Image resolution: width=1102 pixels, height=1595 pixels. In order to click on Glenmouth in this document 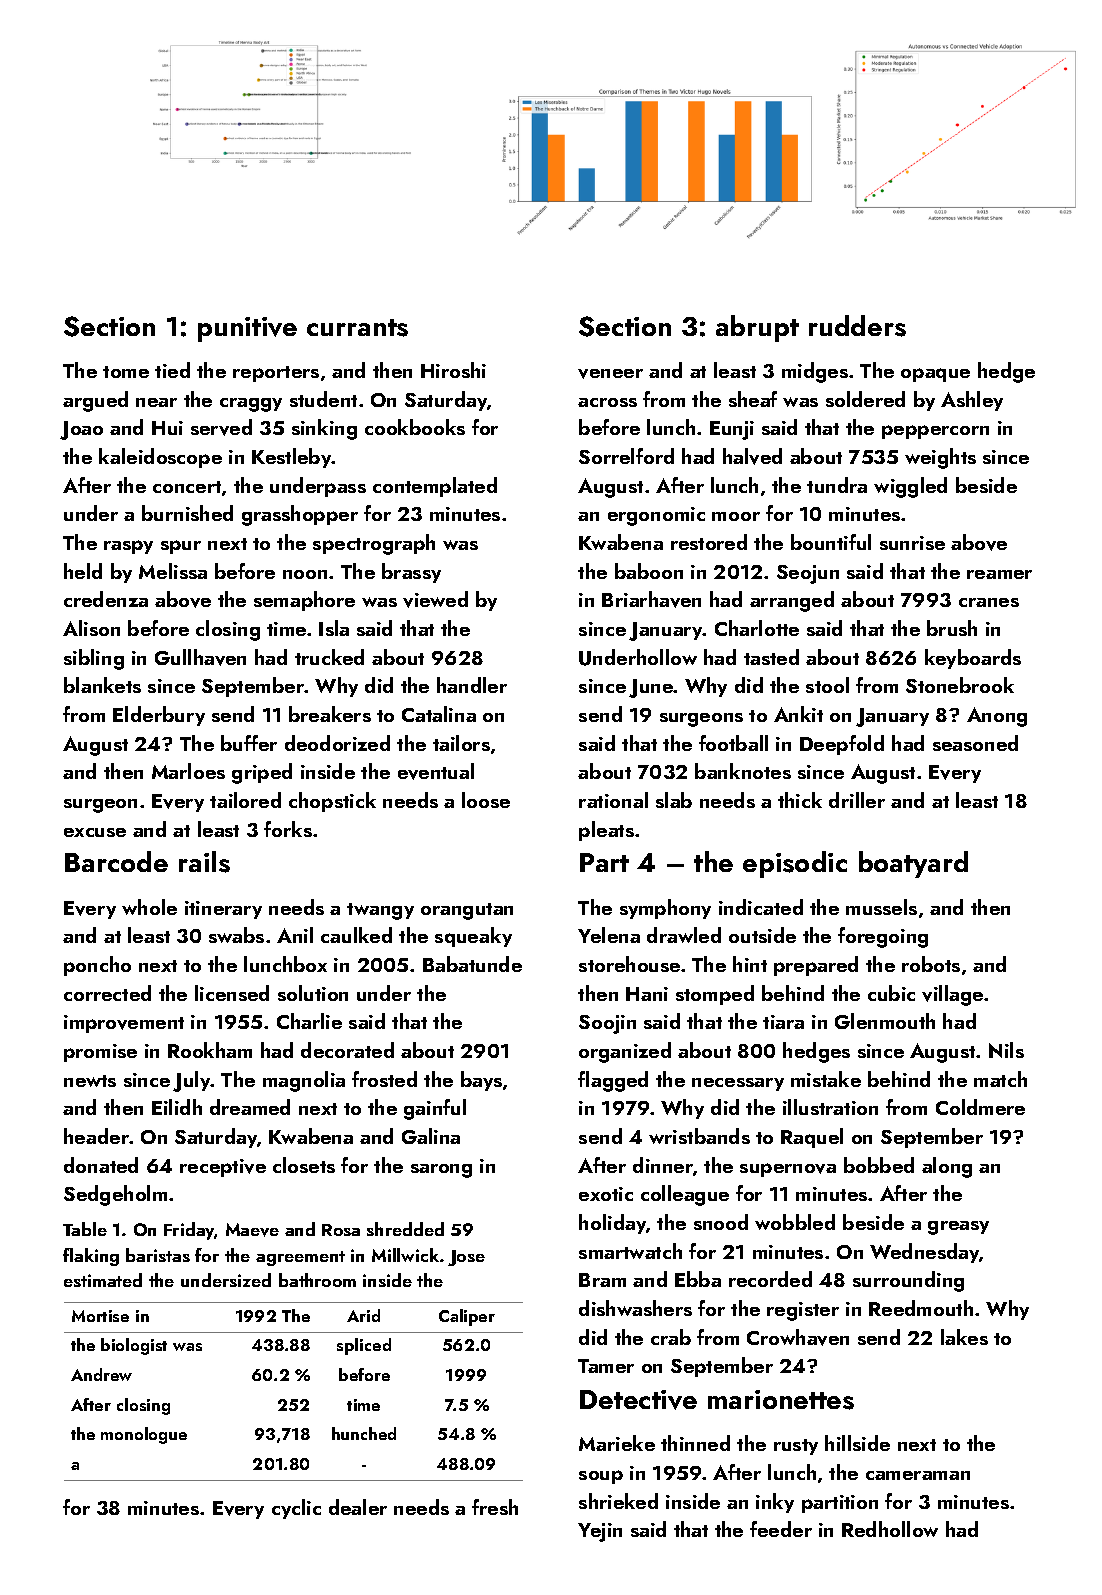, I will do `click(885, 1021)`.
